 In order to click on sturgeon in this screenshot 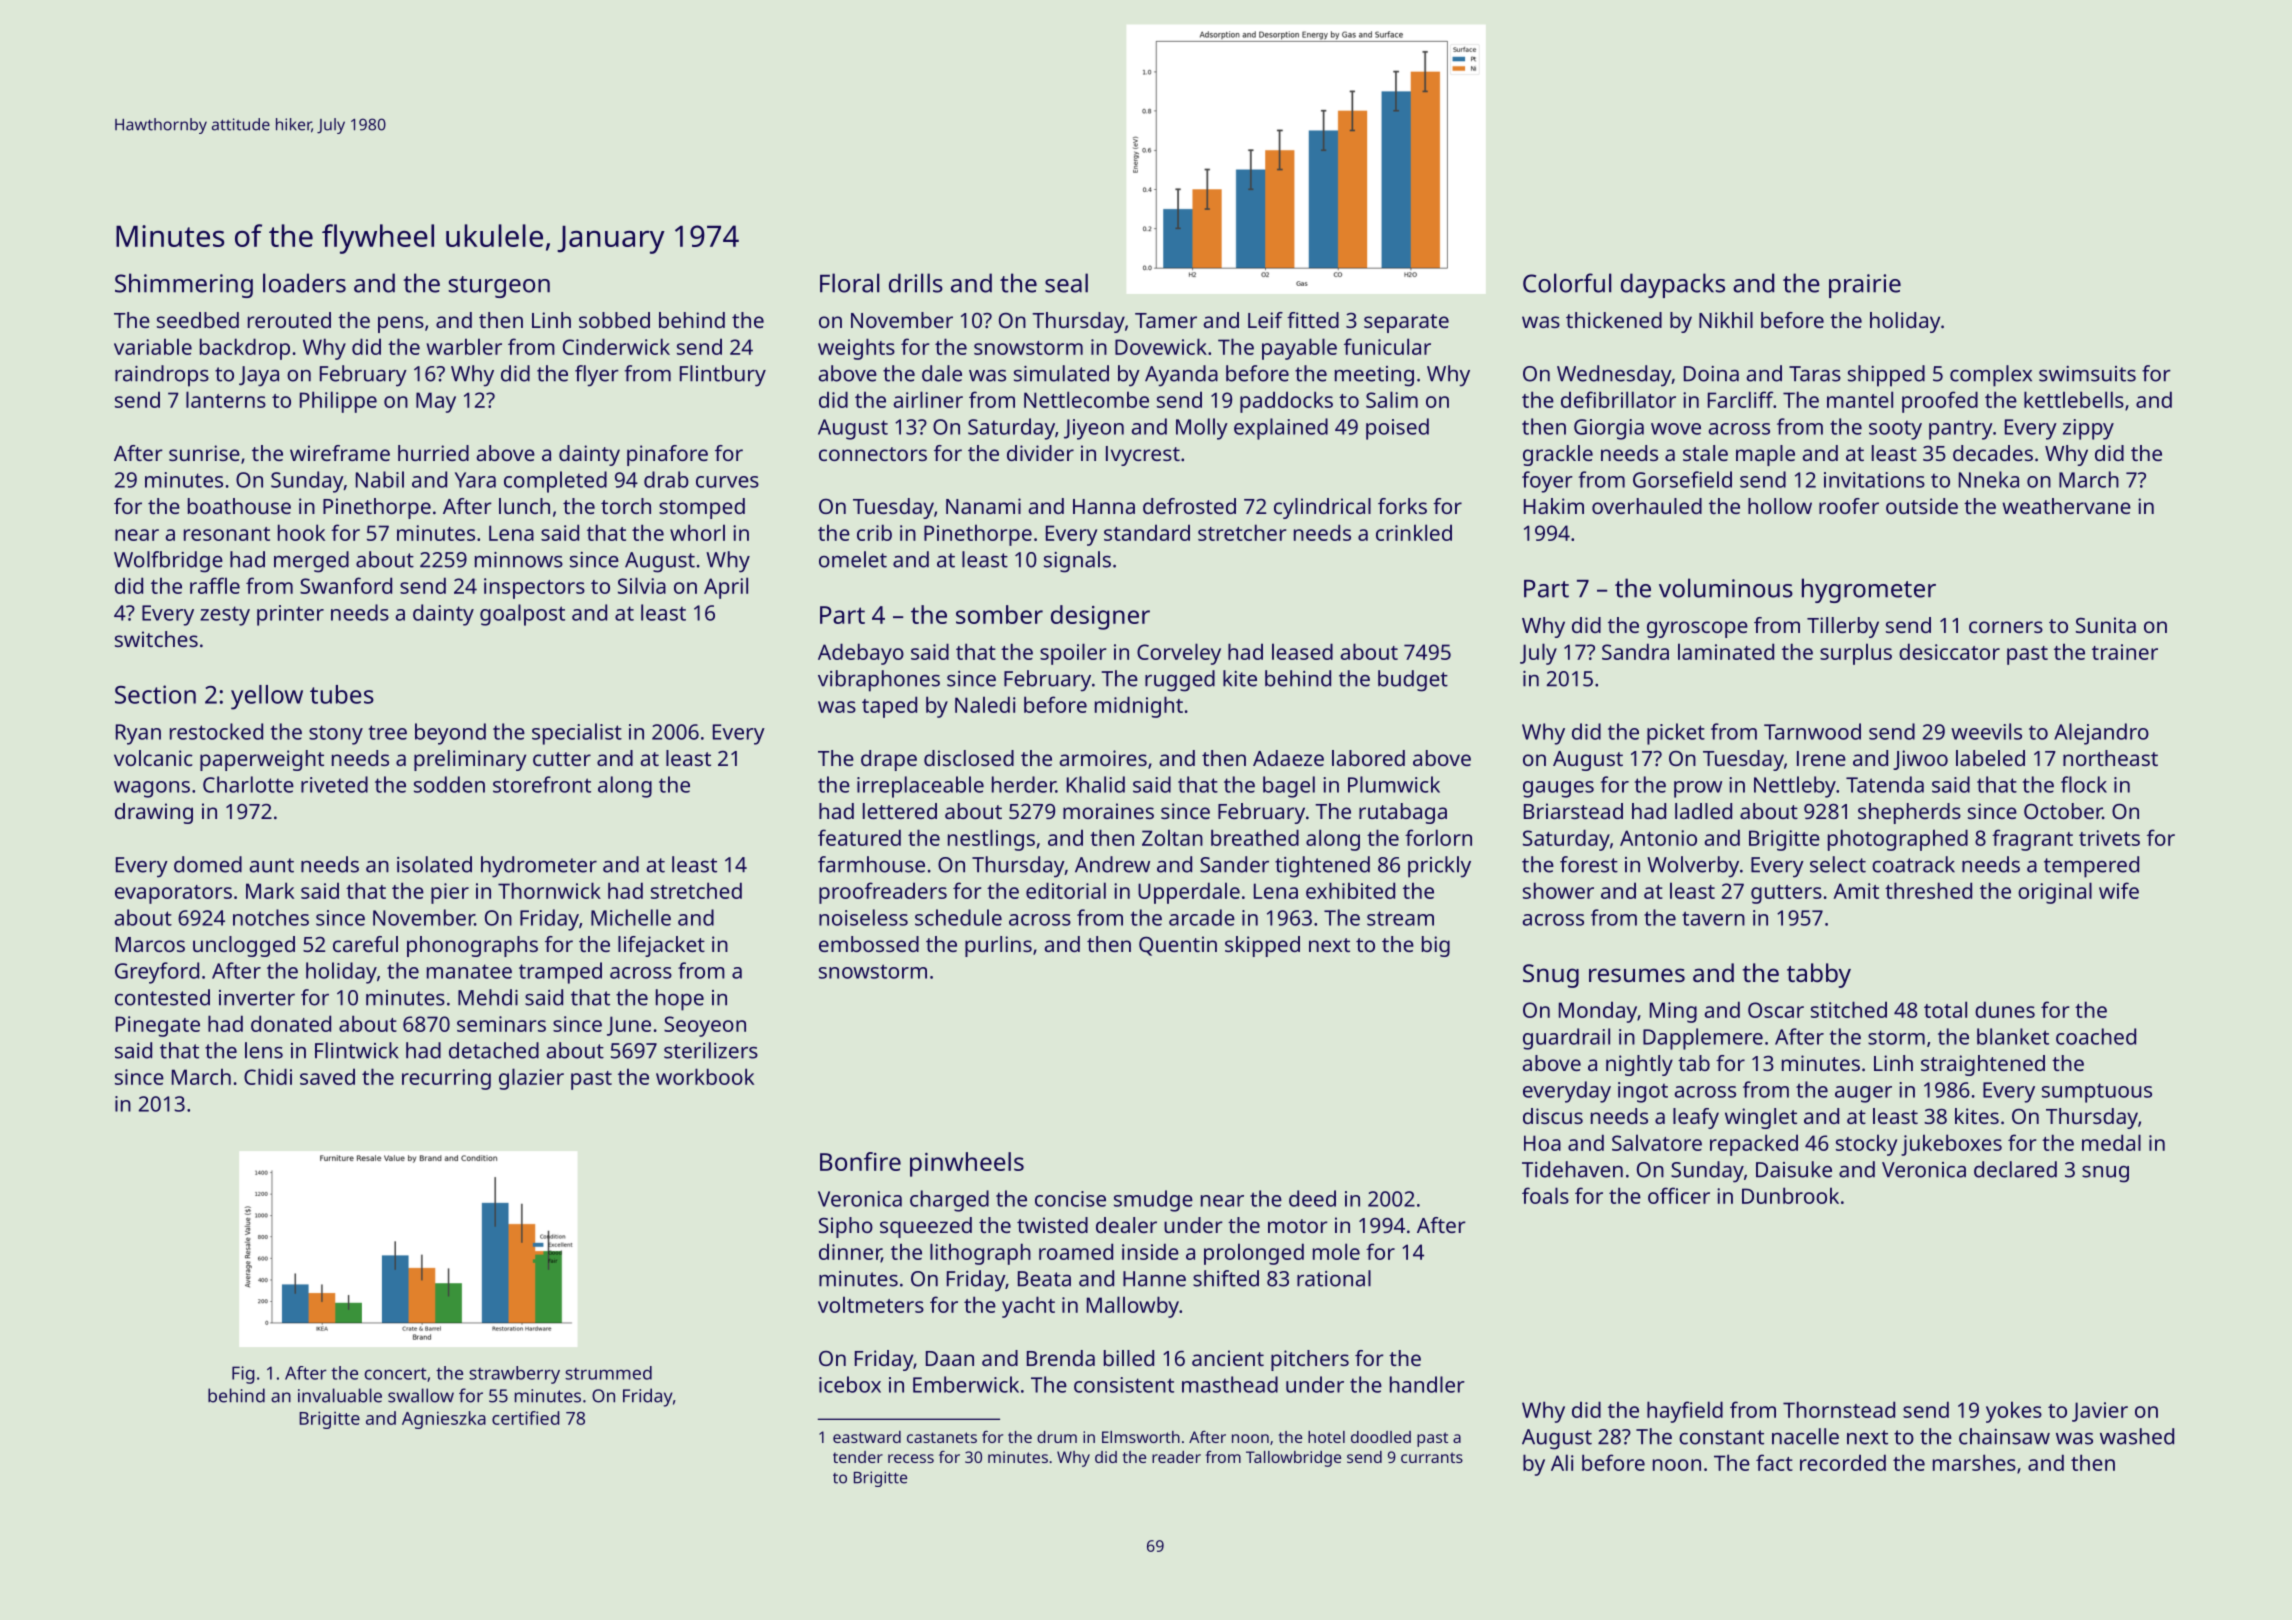, I will do `click(499, 287)`.
